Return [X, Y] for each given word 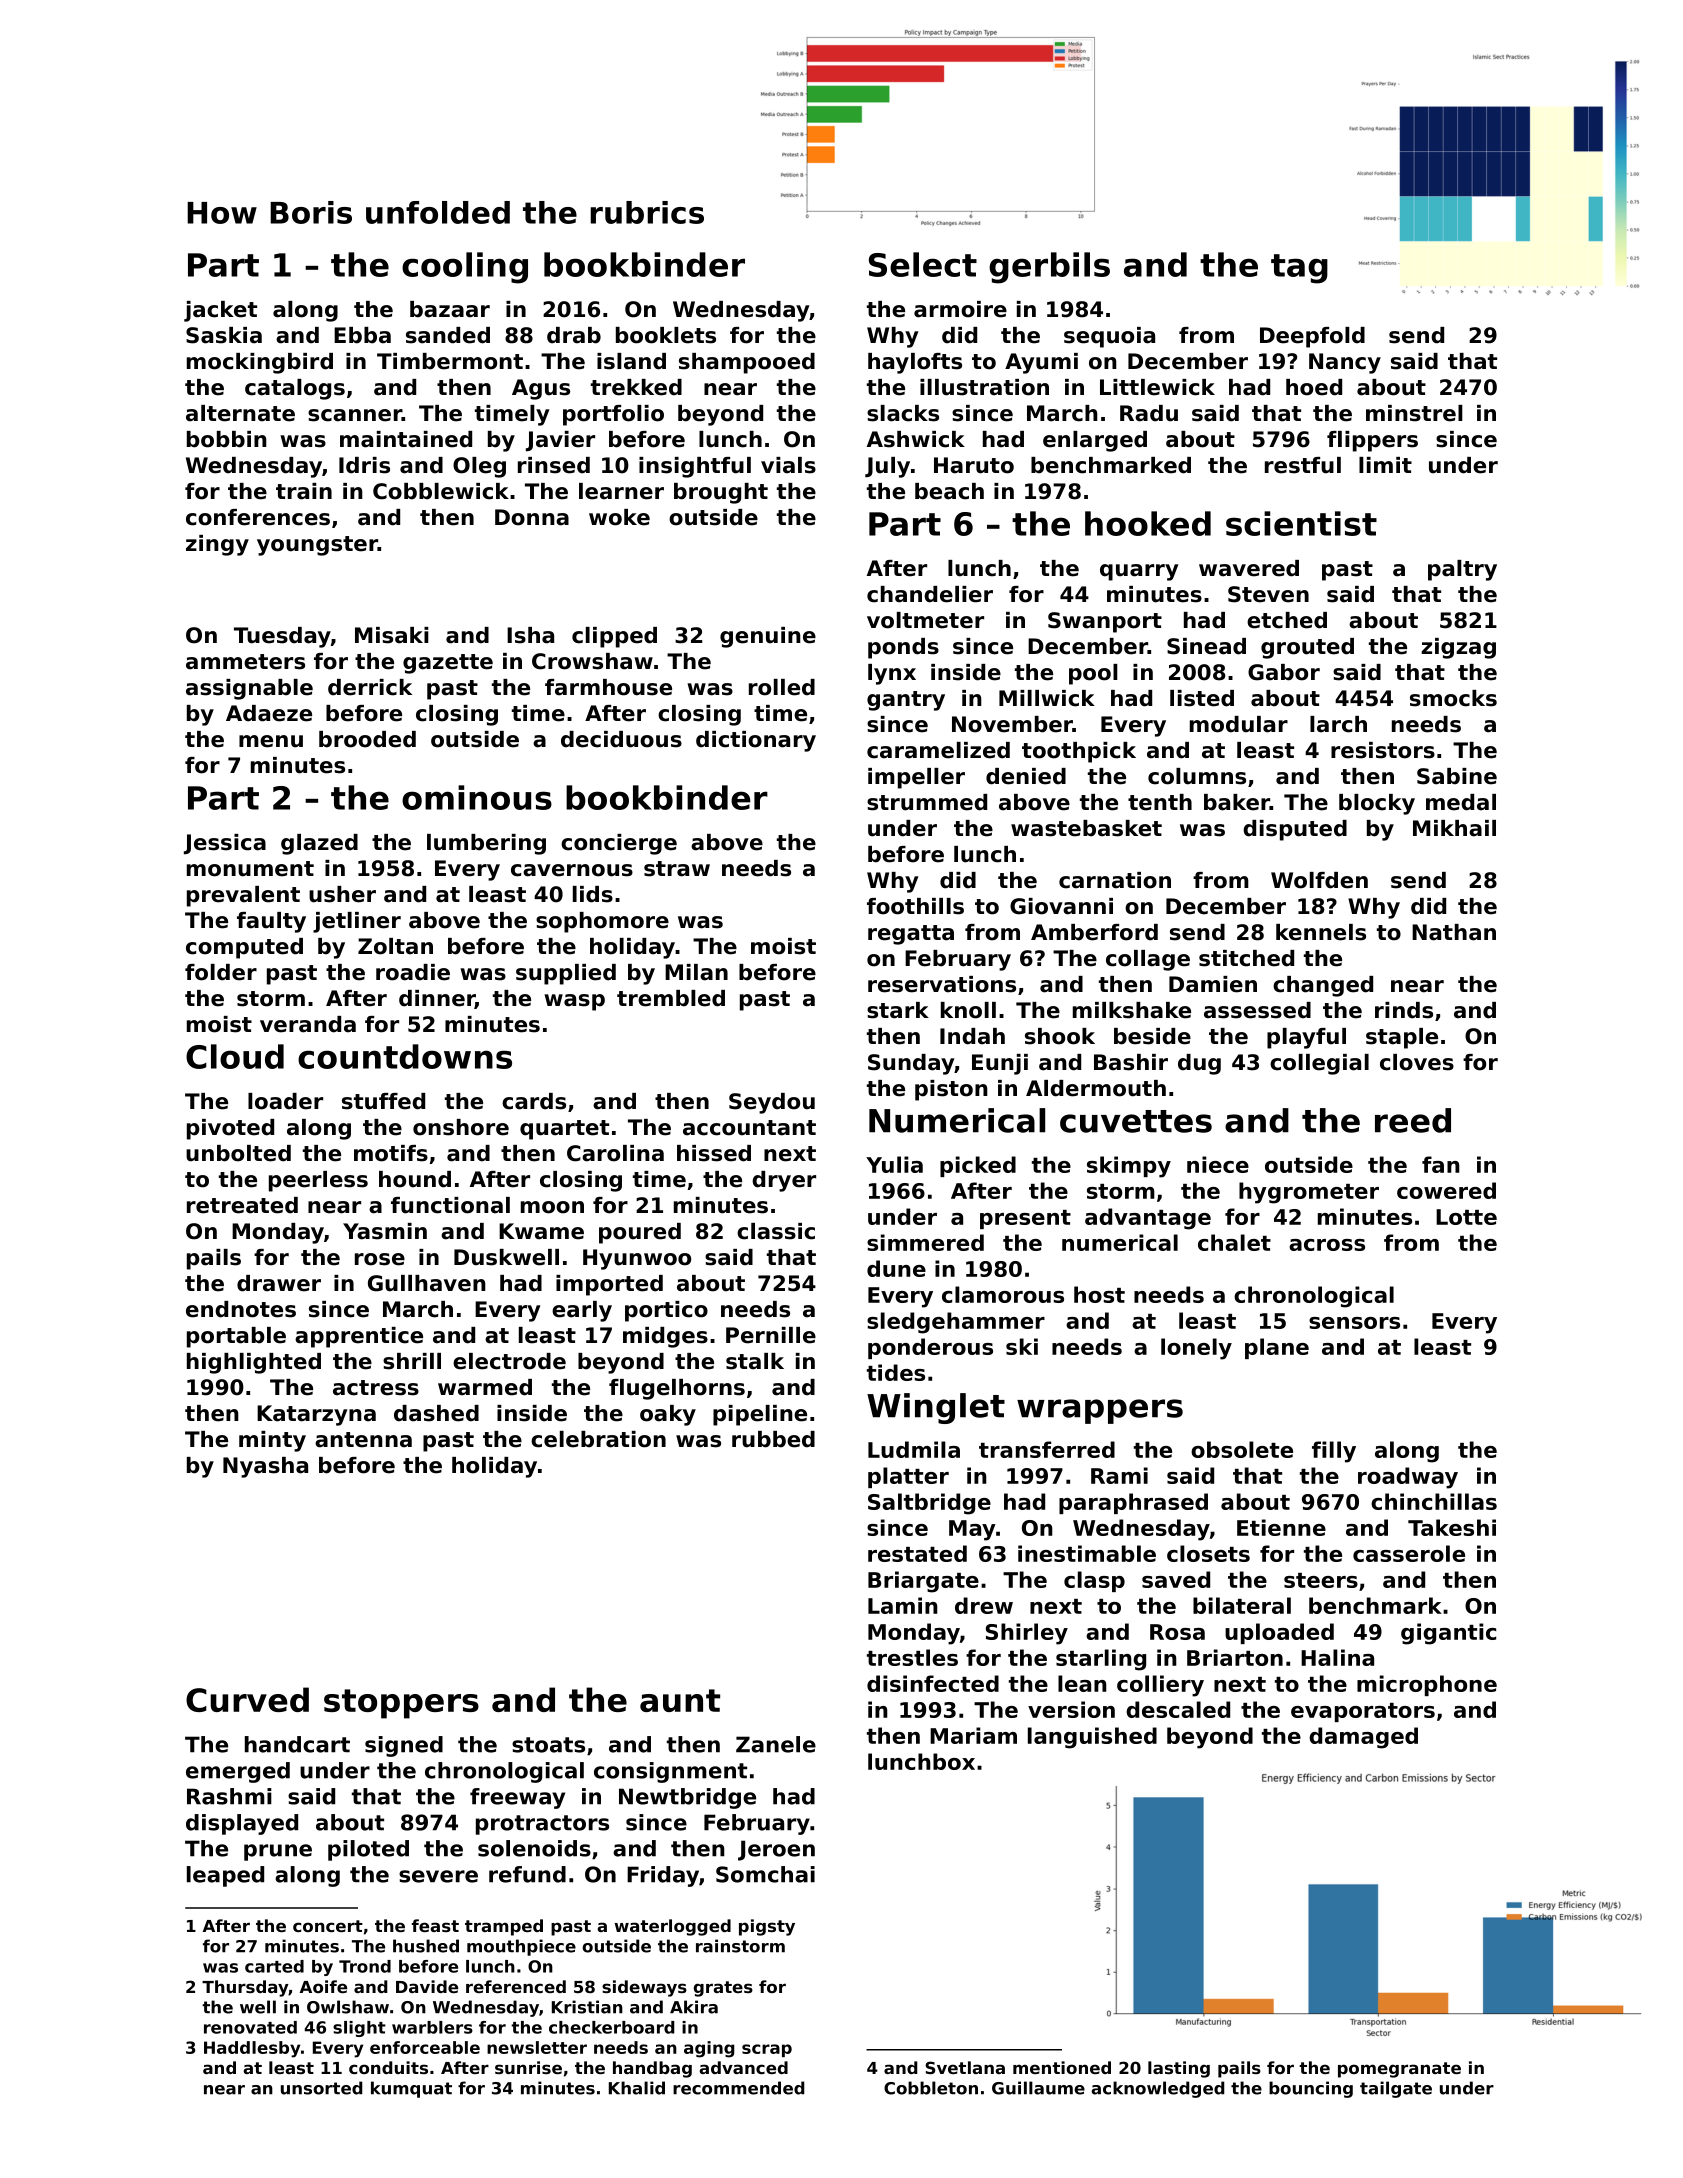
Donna [532, 517]
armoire [960, 309]
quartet [564, 1130]
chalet [1234, 1242]
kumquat [411, 2089]
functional [450, 1205]
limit [1385, 465]
